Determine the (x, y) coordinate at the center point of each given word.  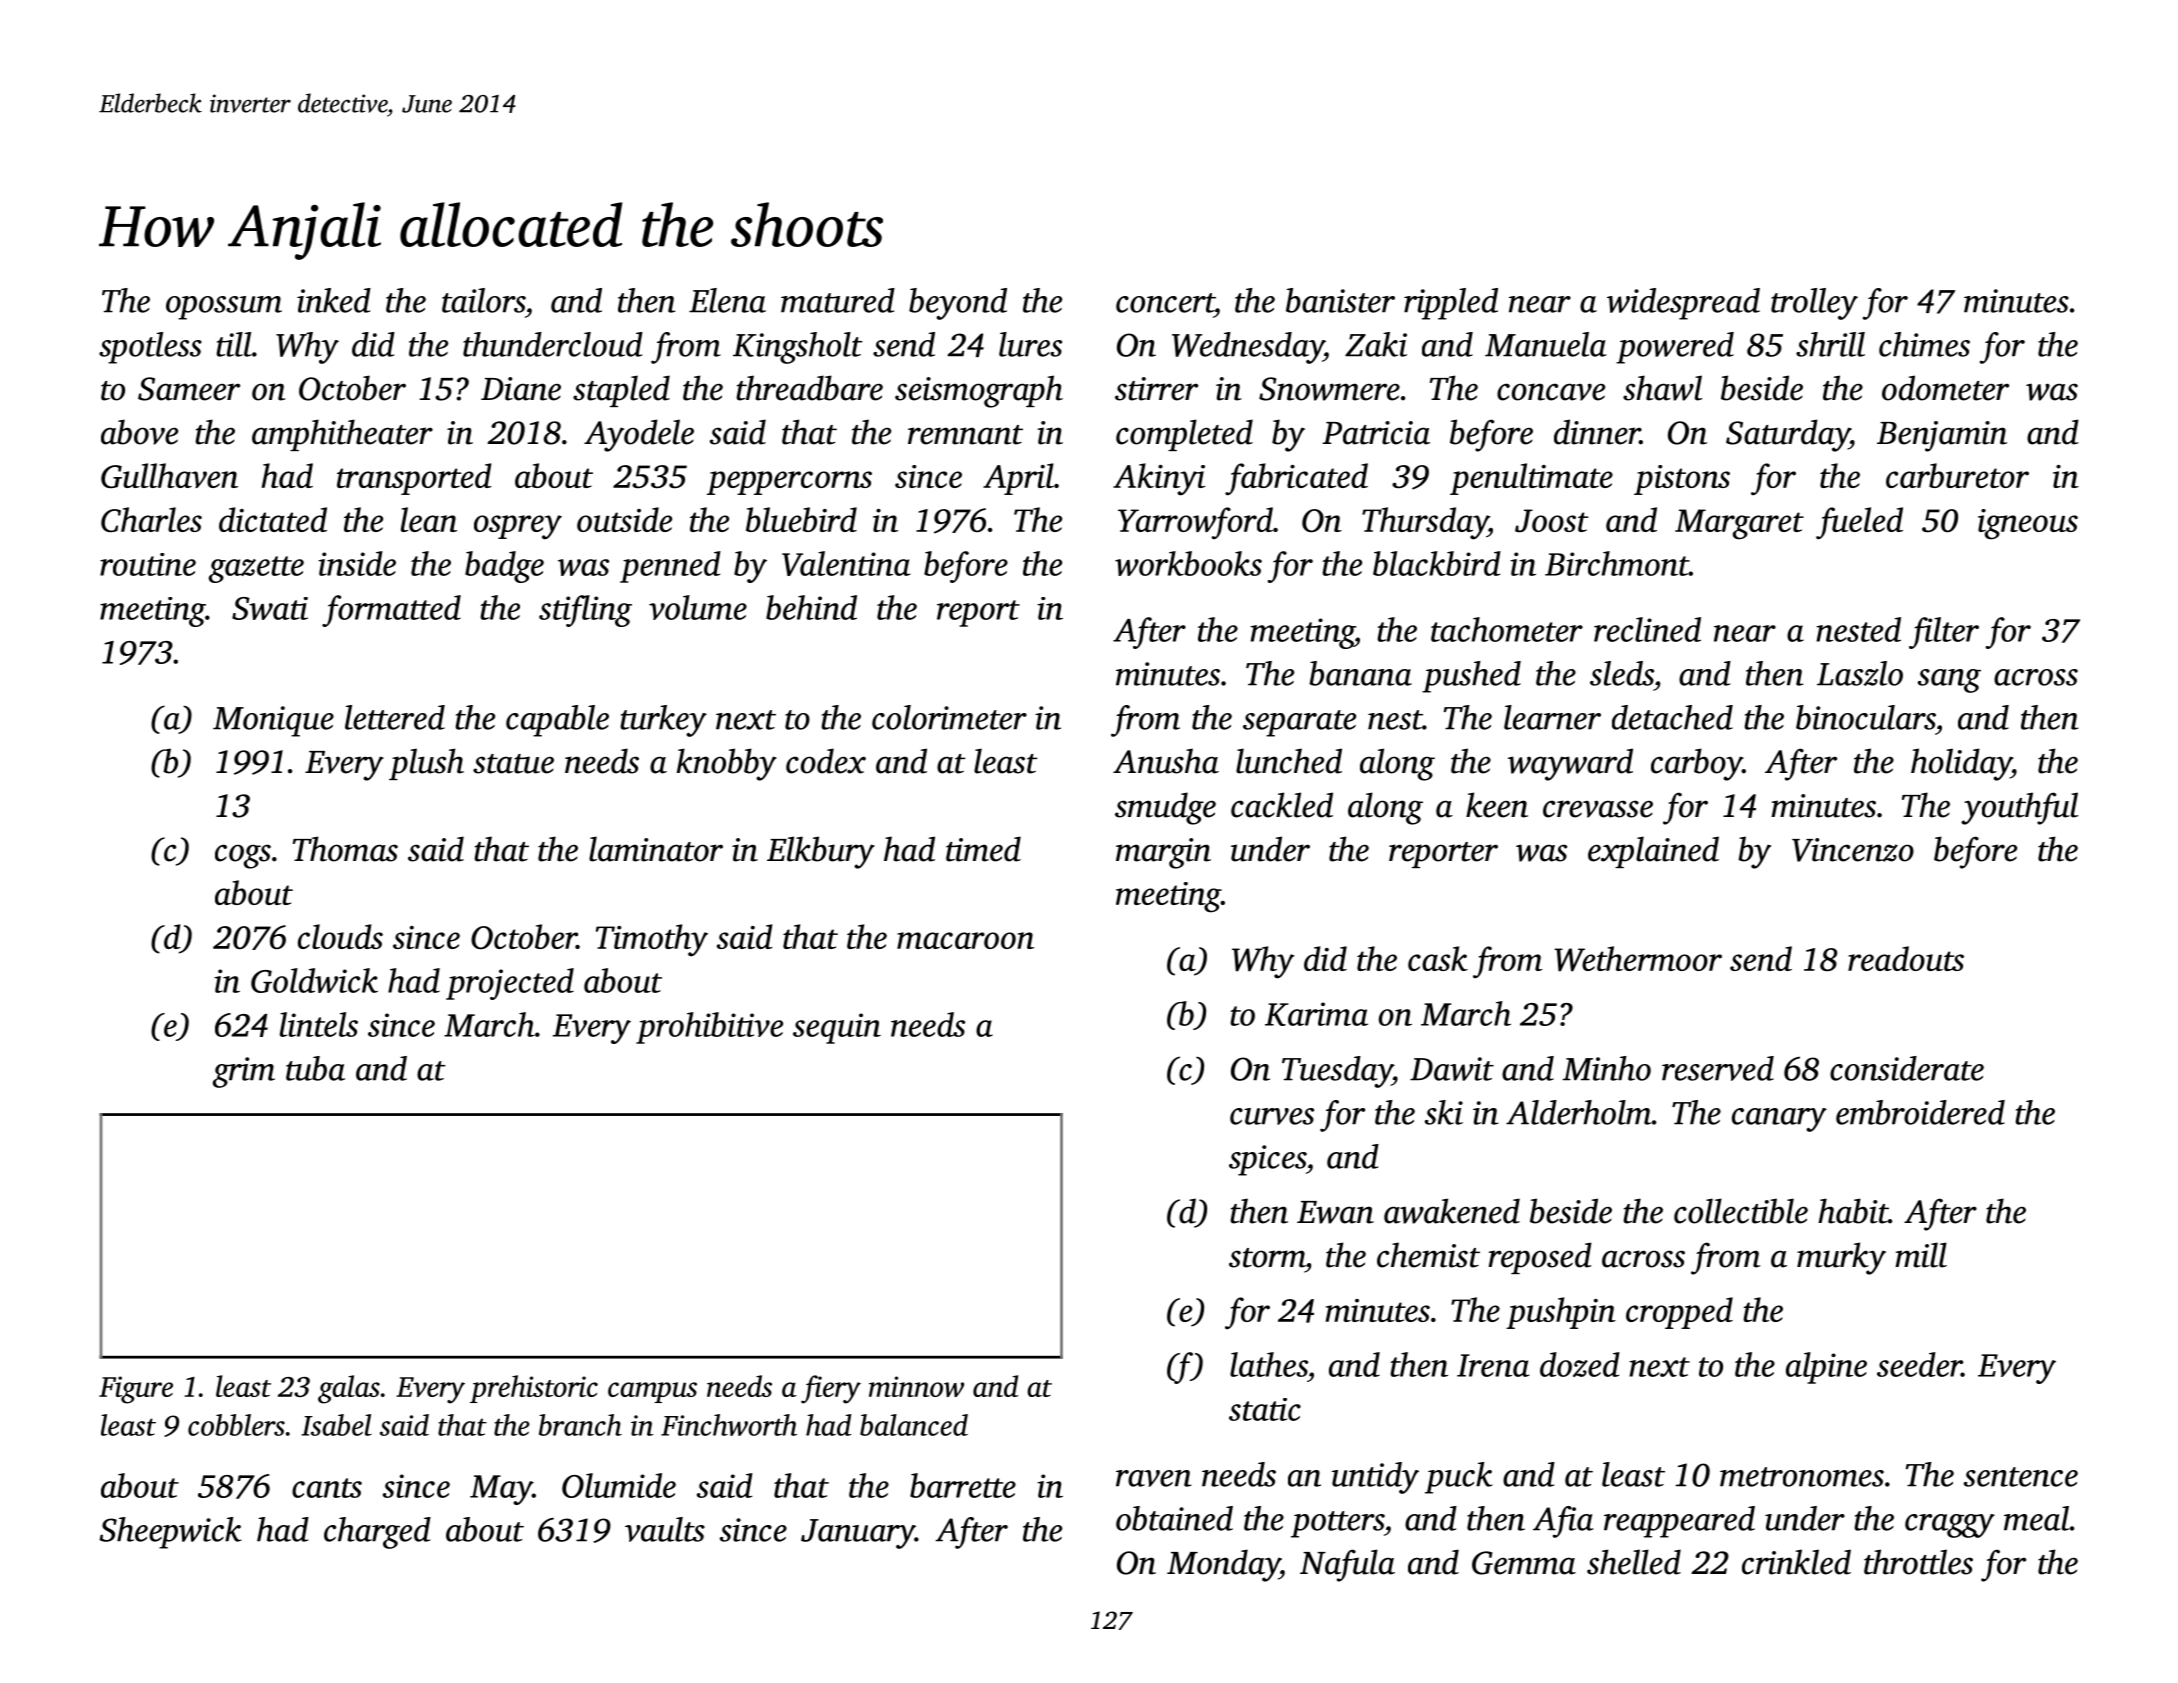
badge (504, 567)
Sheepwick (170, 1533)
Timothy (652, 940)
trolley (1814, 304)
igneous (2028, 524)
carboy (1697, 764)
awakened (1452, 1211)
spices (1267, 1160)
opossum (224, 308)
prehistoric (534, 1389)
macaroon (965, 940)
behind (811, 607)
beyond (958, 304)
